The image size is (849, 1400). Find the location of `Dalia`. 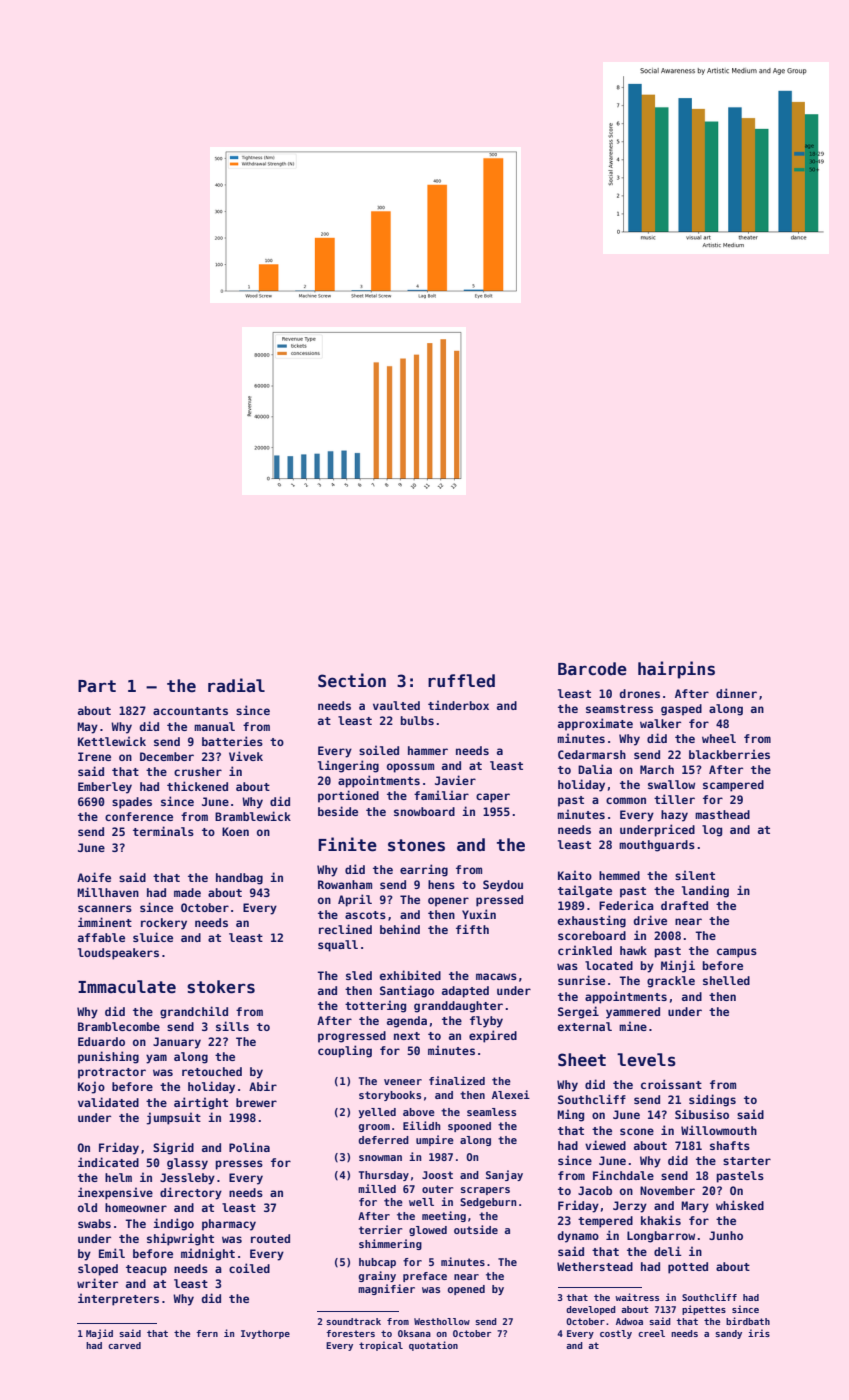

Dalia is located at coordinates (595, 769).
